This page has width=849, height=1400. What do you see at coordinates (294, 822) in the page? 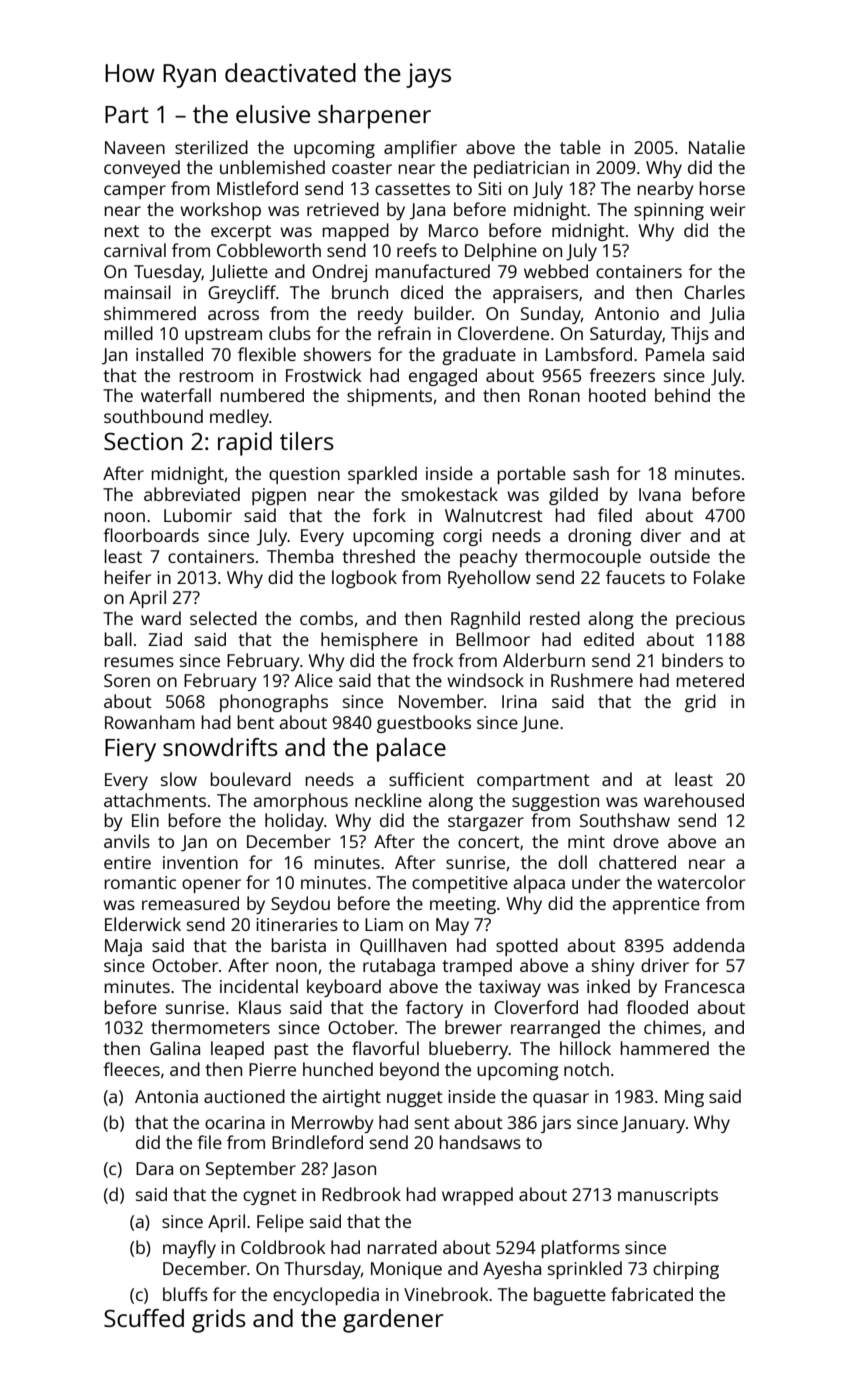
I see `holiday` at bounding box center [294, 822].
